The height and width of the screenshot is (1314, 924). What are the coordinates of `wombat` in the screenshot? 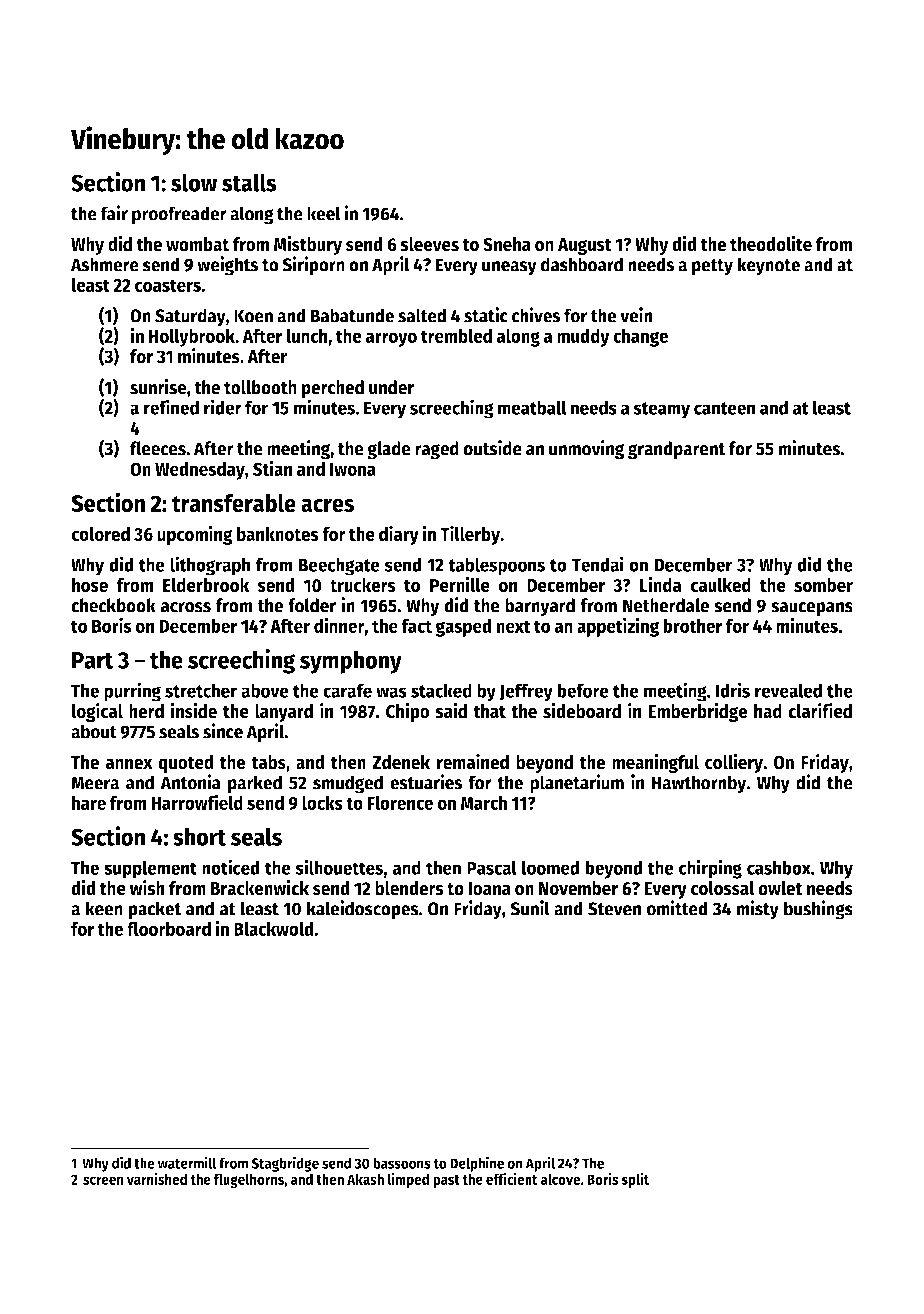 It's located at (197, 244).
